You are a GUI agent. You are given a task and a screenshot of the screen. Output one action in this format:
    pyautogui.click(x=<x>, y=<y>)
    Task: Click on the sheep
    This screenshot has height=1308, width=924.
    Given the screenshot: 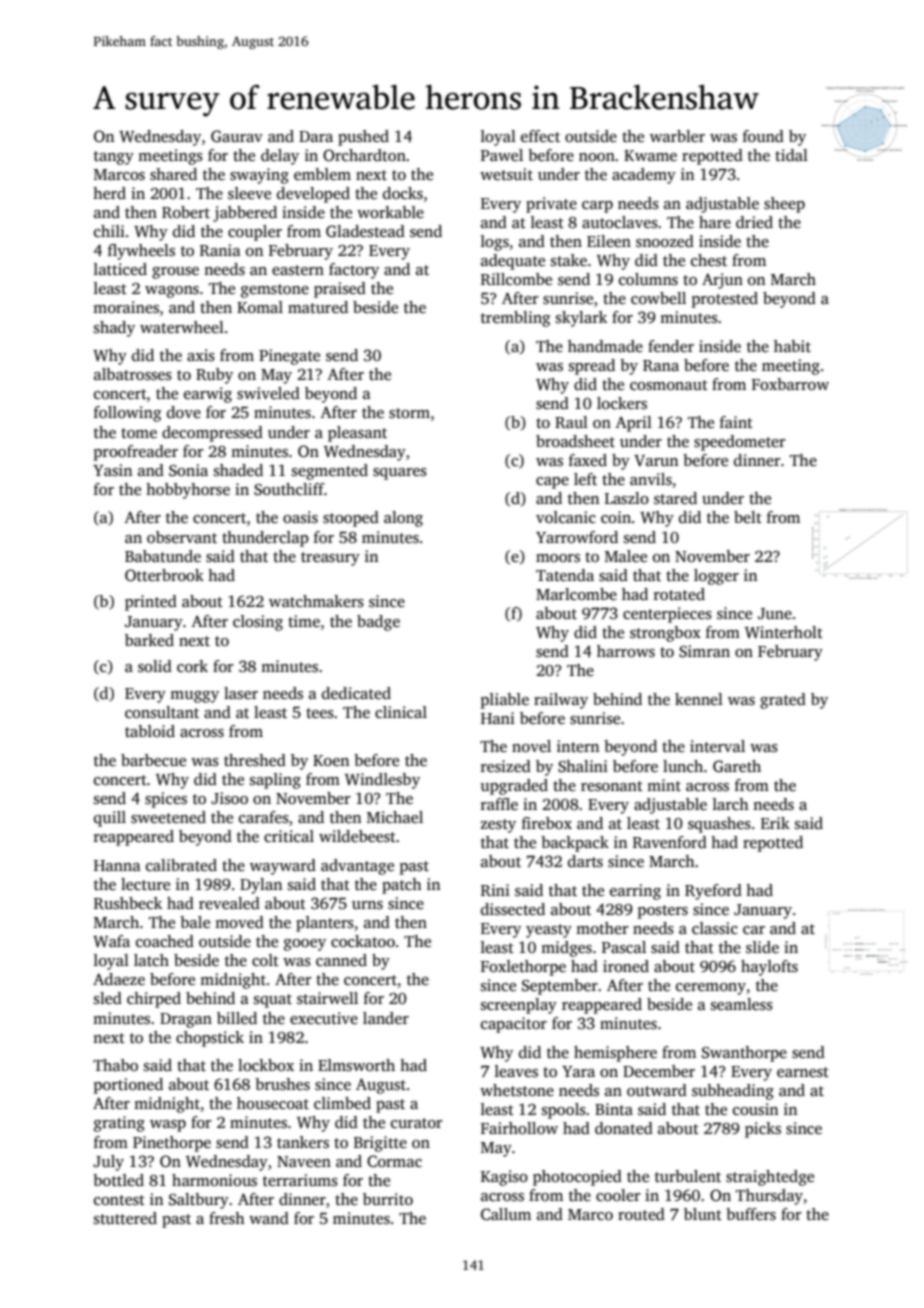 What is the action you would take?
    pyautogui.click(x=784, y=205)
